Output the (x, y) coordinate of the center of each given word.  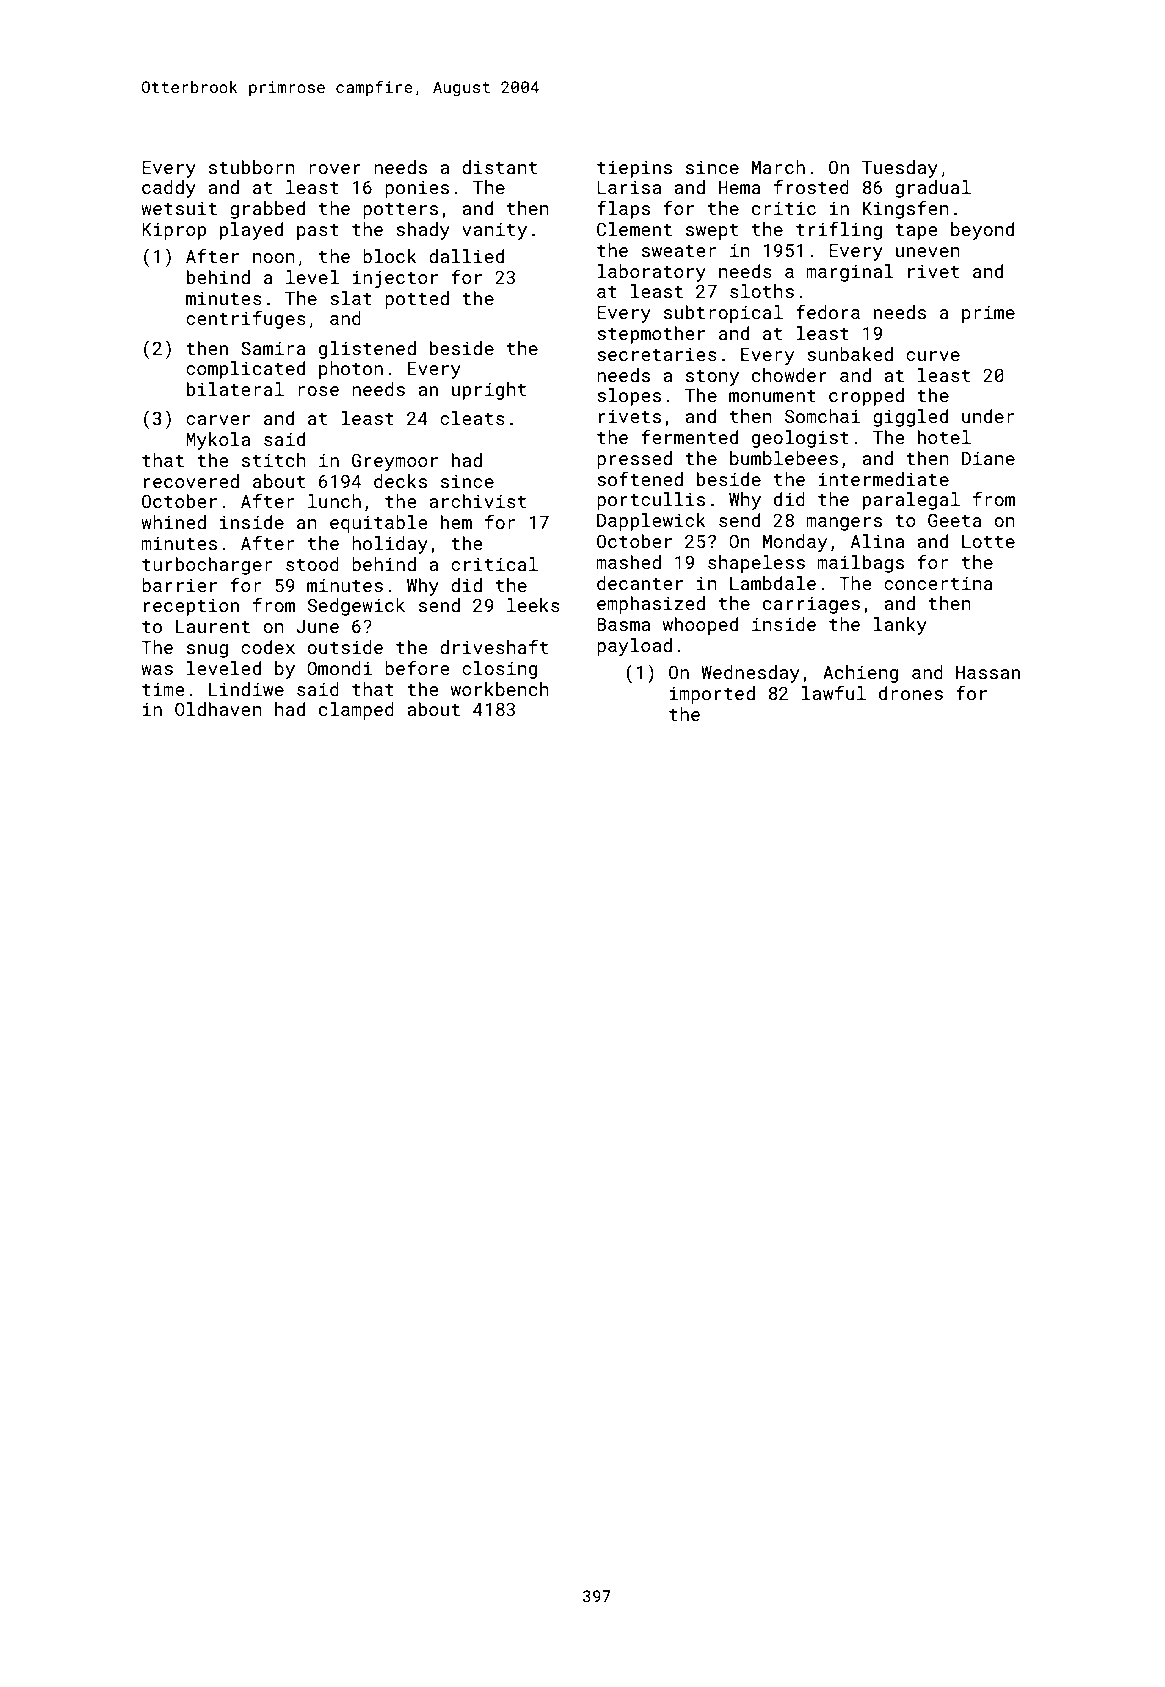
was (157, 670)
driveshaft (494, 647)
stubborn (252, 167)
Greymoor (395, 462)
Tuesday (900, 169)
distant (499, 167)
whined (173, 522)
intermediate (883, 479)
